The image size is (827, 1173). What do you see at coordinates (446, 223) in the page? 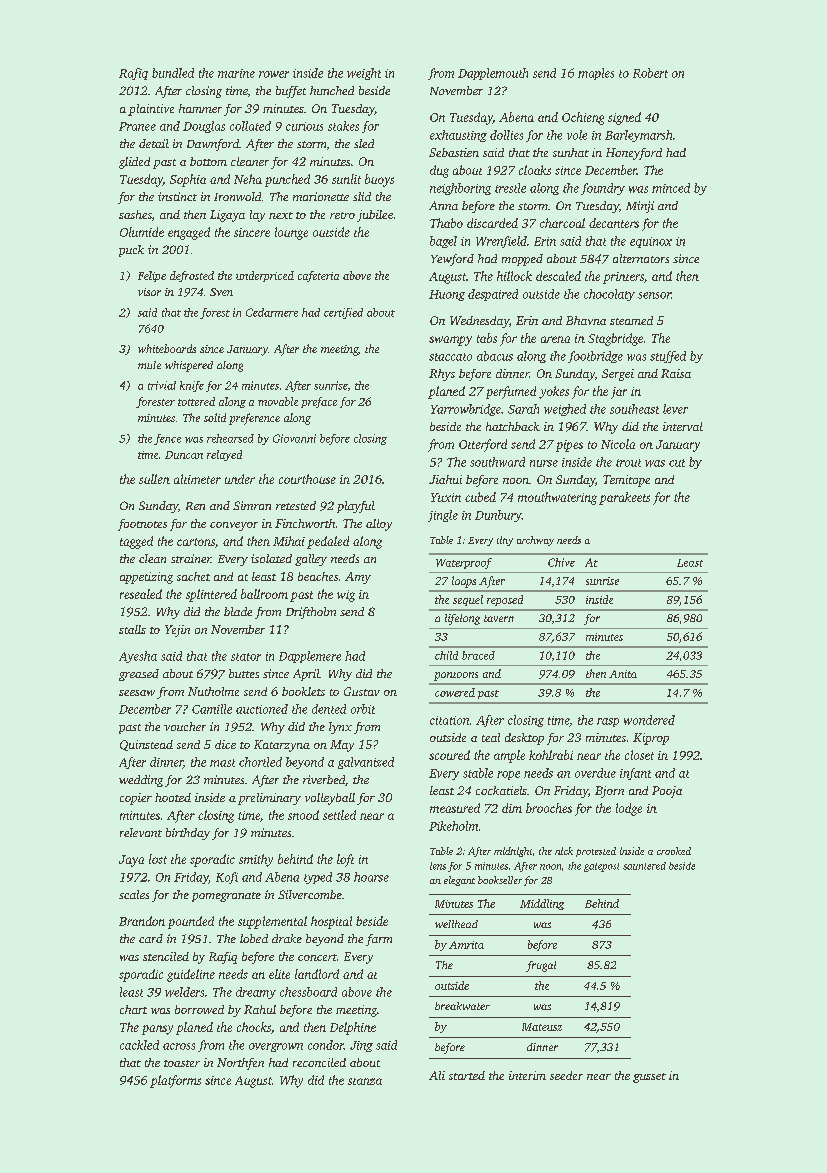
I see `Thabo` at bounding box center [446, 223].
